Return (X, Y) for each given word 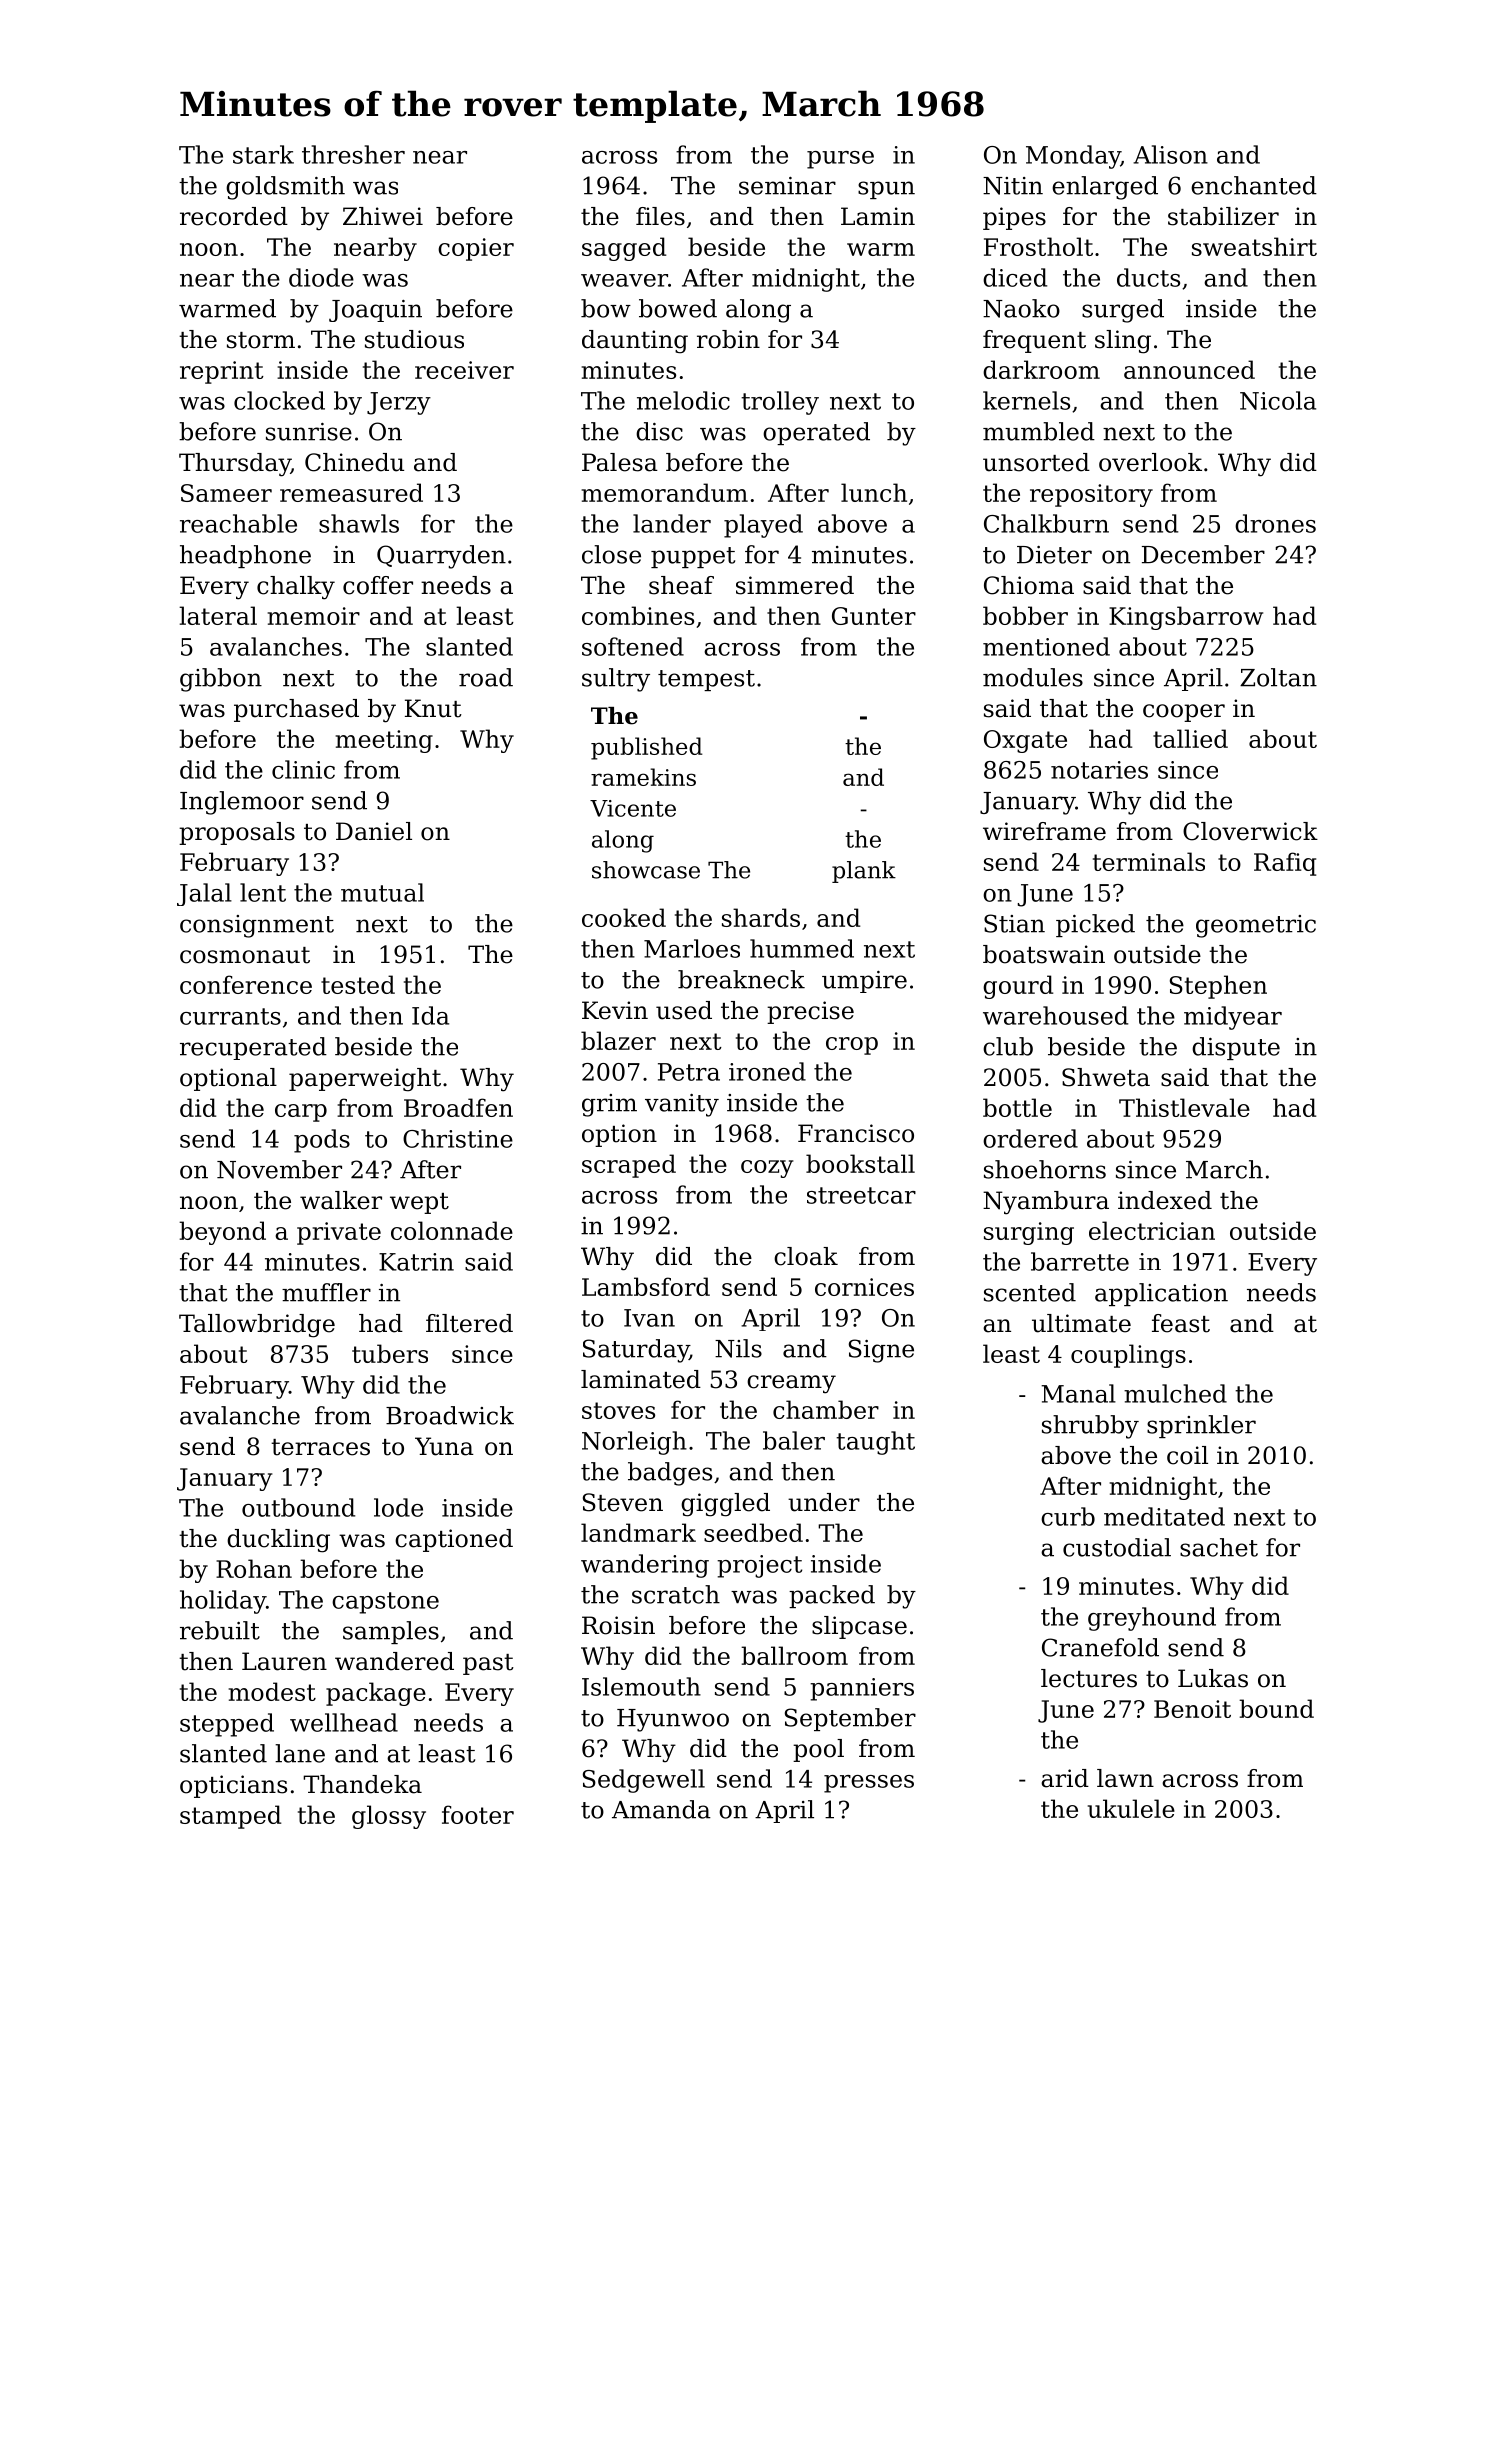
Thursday (235, 465)
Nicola (1278, 400)
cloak (806, 1256)
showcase (646, 870)
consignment (257, 926)
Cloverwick (1250, 831)
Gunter (874, 616)
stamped (230, 1817)
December (1203, 554)
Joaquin (375, 311)
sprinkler (1201, 1426)
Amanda (661, 1809)
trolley (780, 403)
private (339, 1233)
